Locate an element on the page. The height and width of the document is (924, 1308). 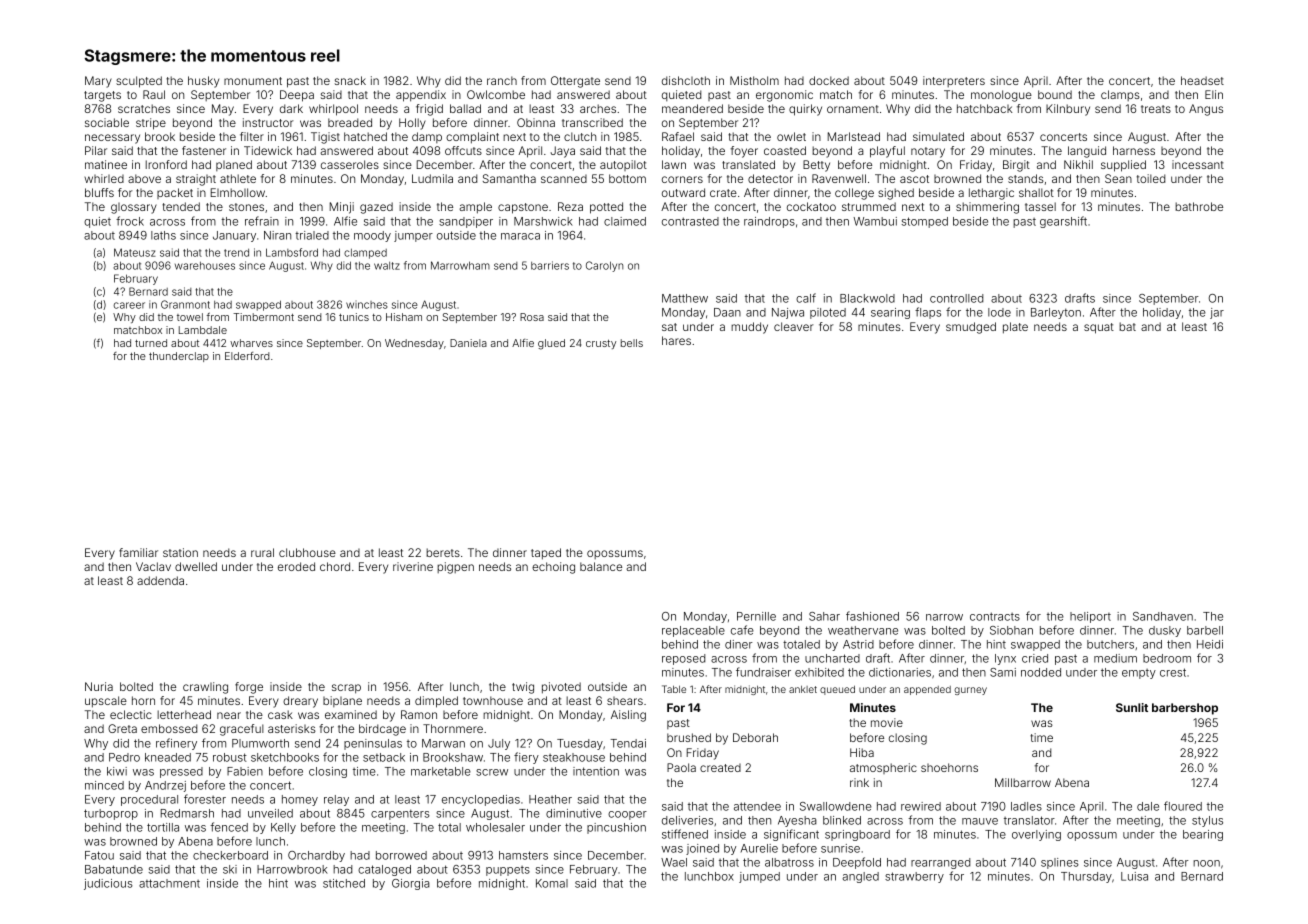
Giorgia is located at coordinates (411, 884).
